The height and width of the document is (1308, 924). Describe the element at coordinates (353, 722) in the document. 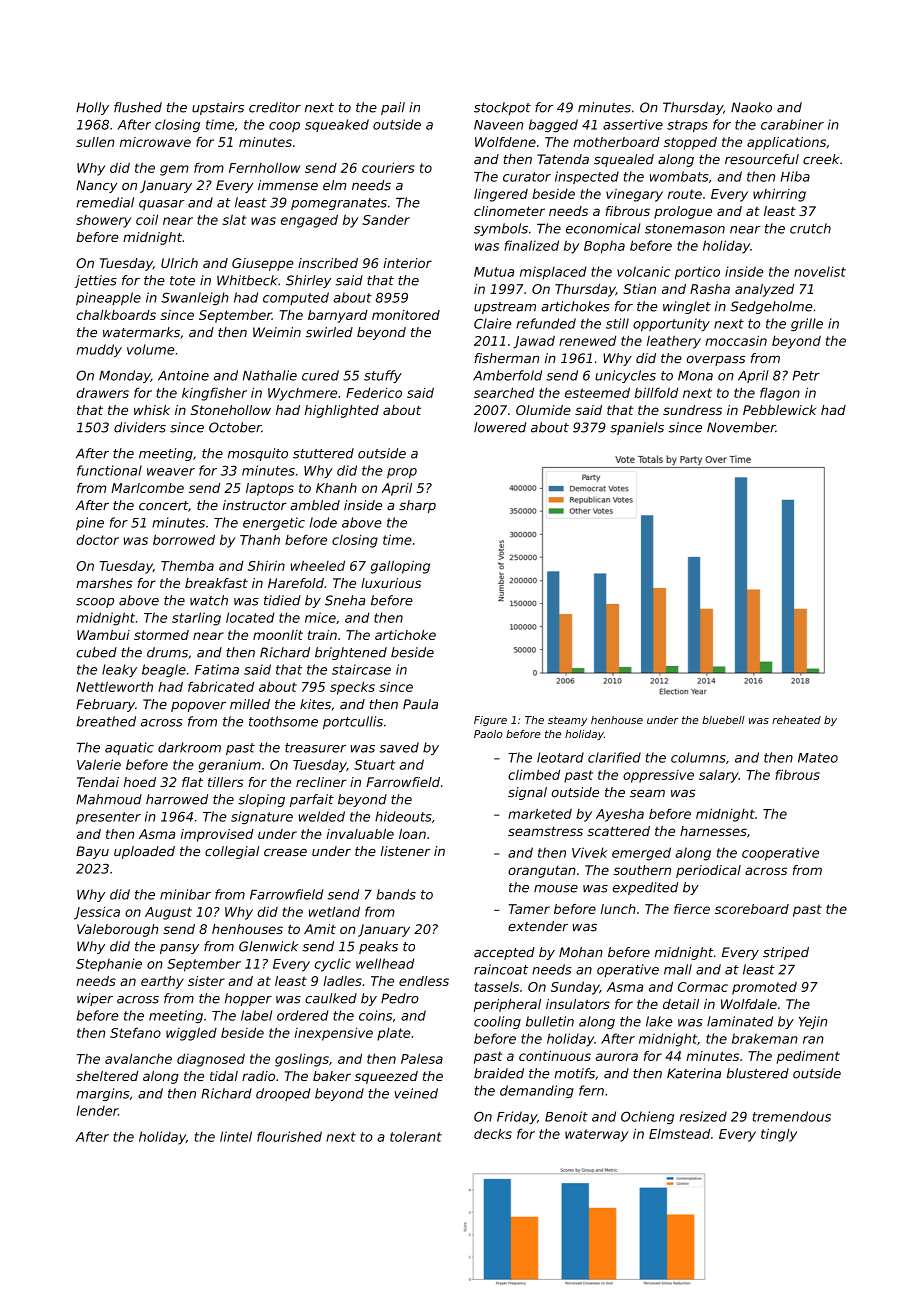

I see `portcullis` at that location.
